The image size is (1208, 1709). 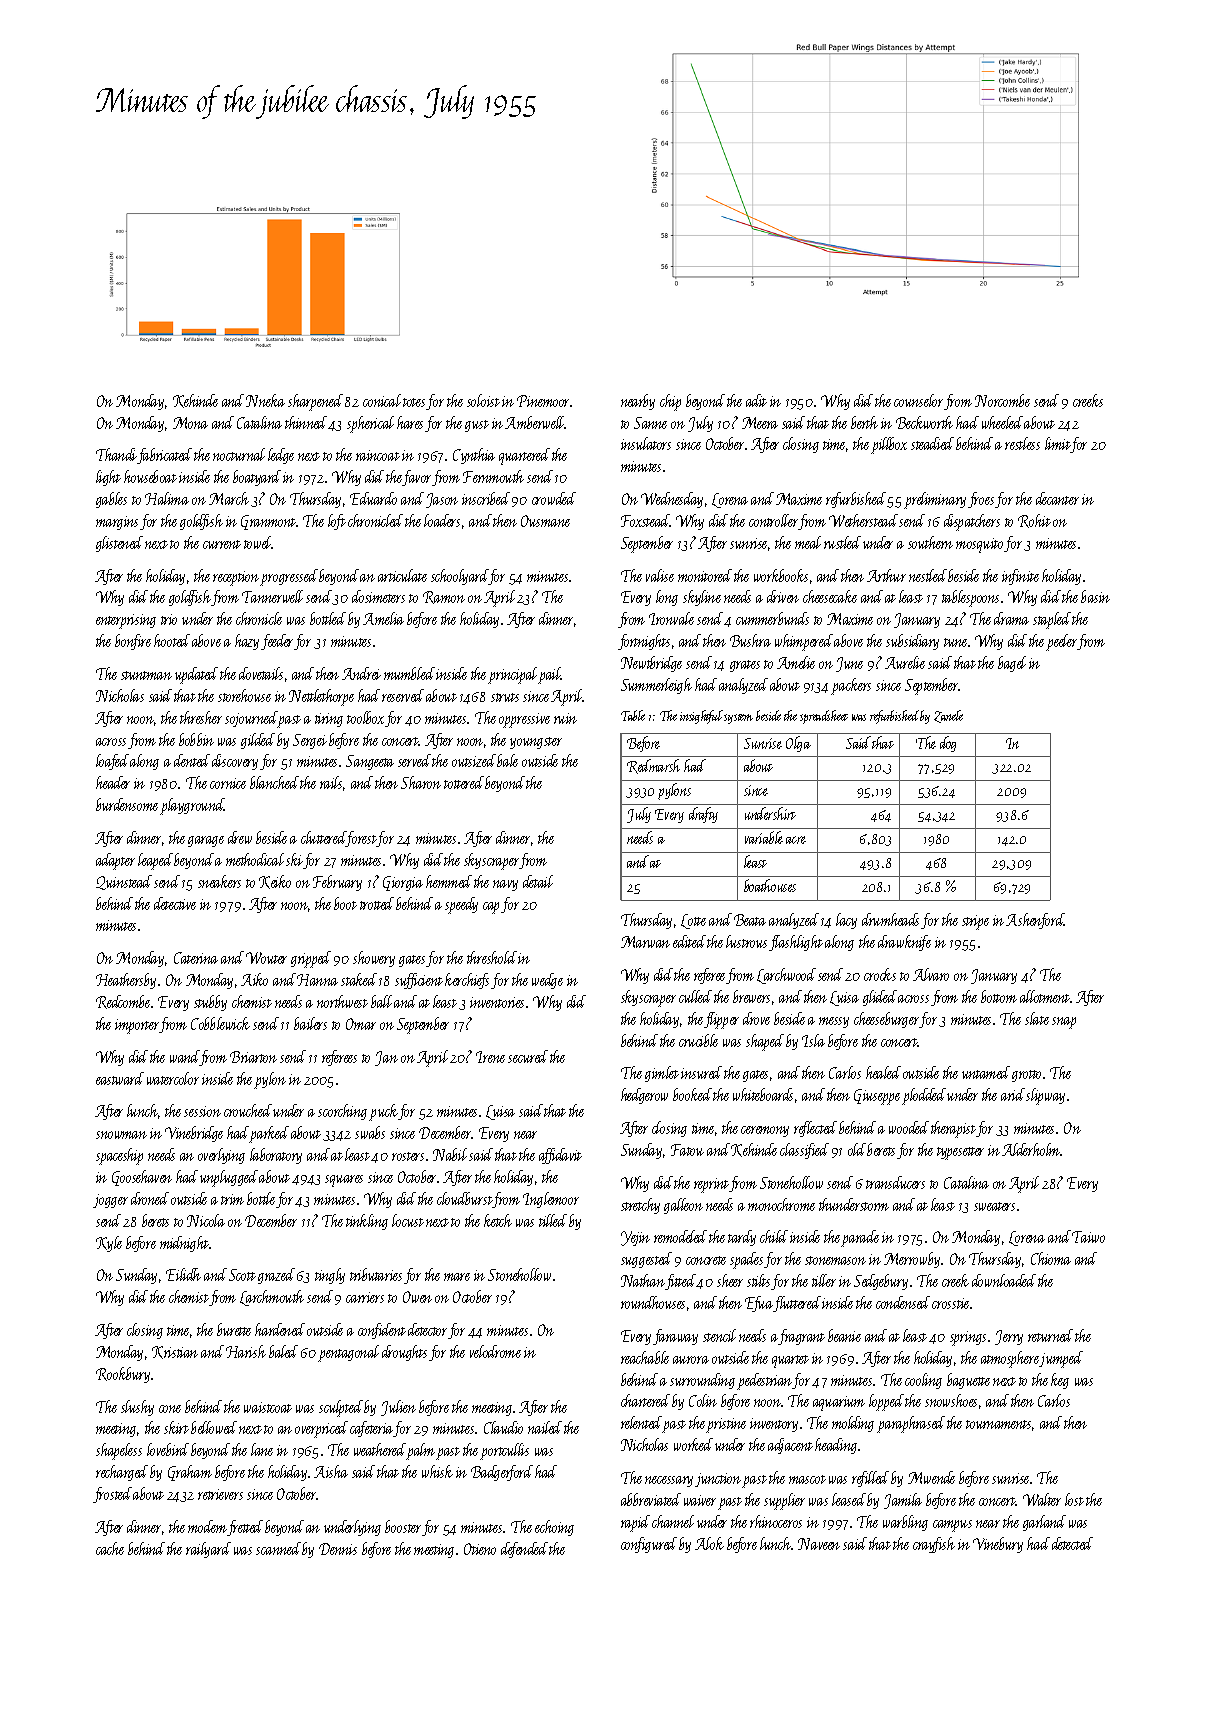 I want to click on untamed, so click(x=986, y=1072).
